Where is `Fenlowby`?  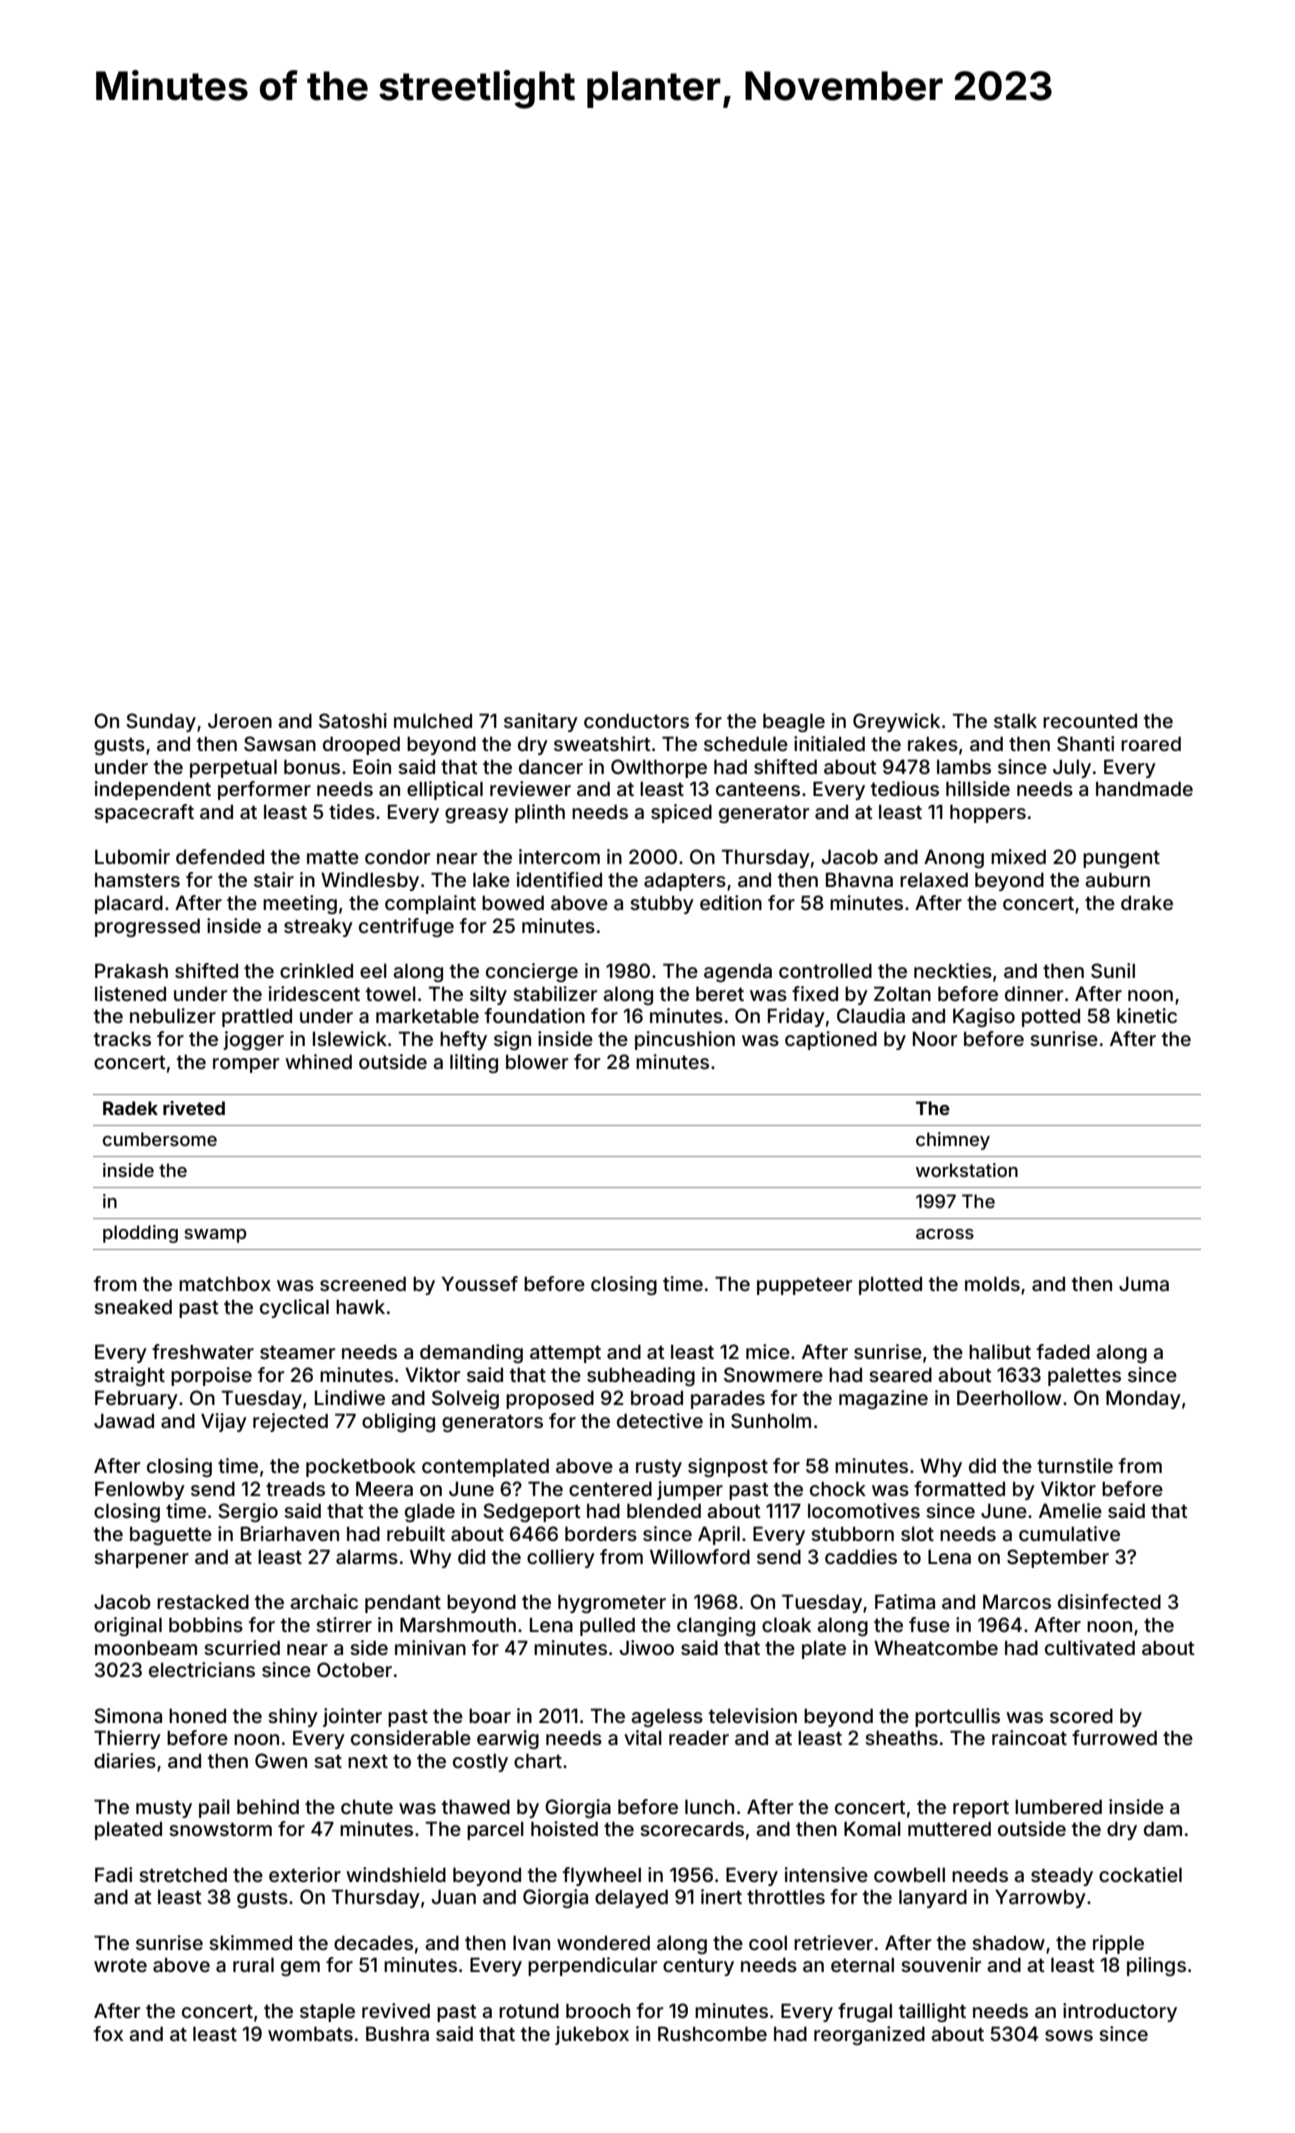 Fenlowby is located at coordinates (140, 1490).
